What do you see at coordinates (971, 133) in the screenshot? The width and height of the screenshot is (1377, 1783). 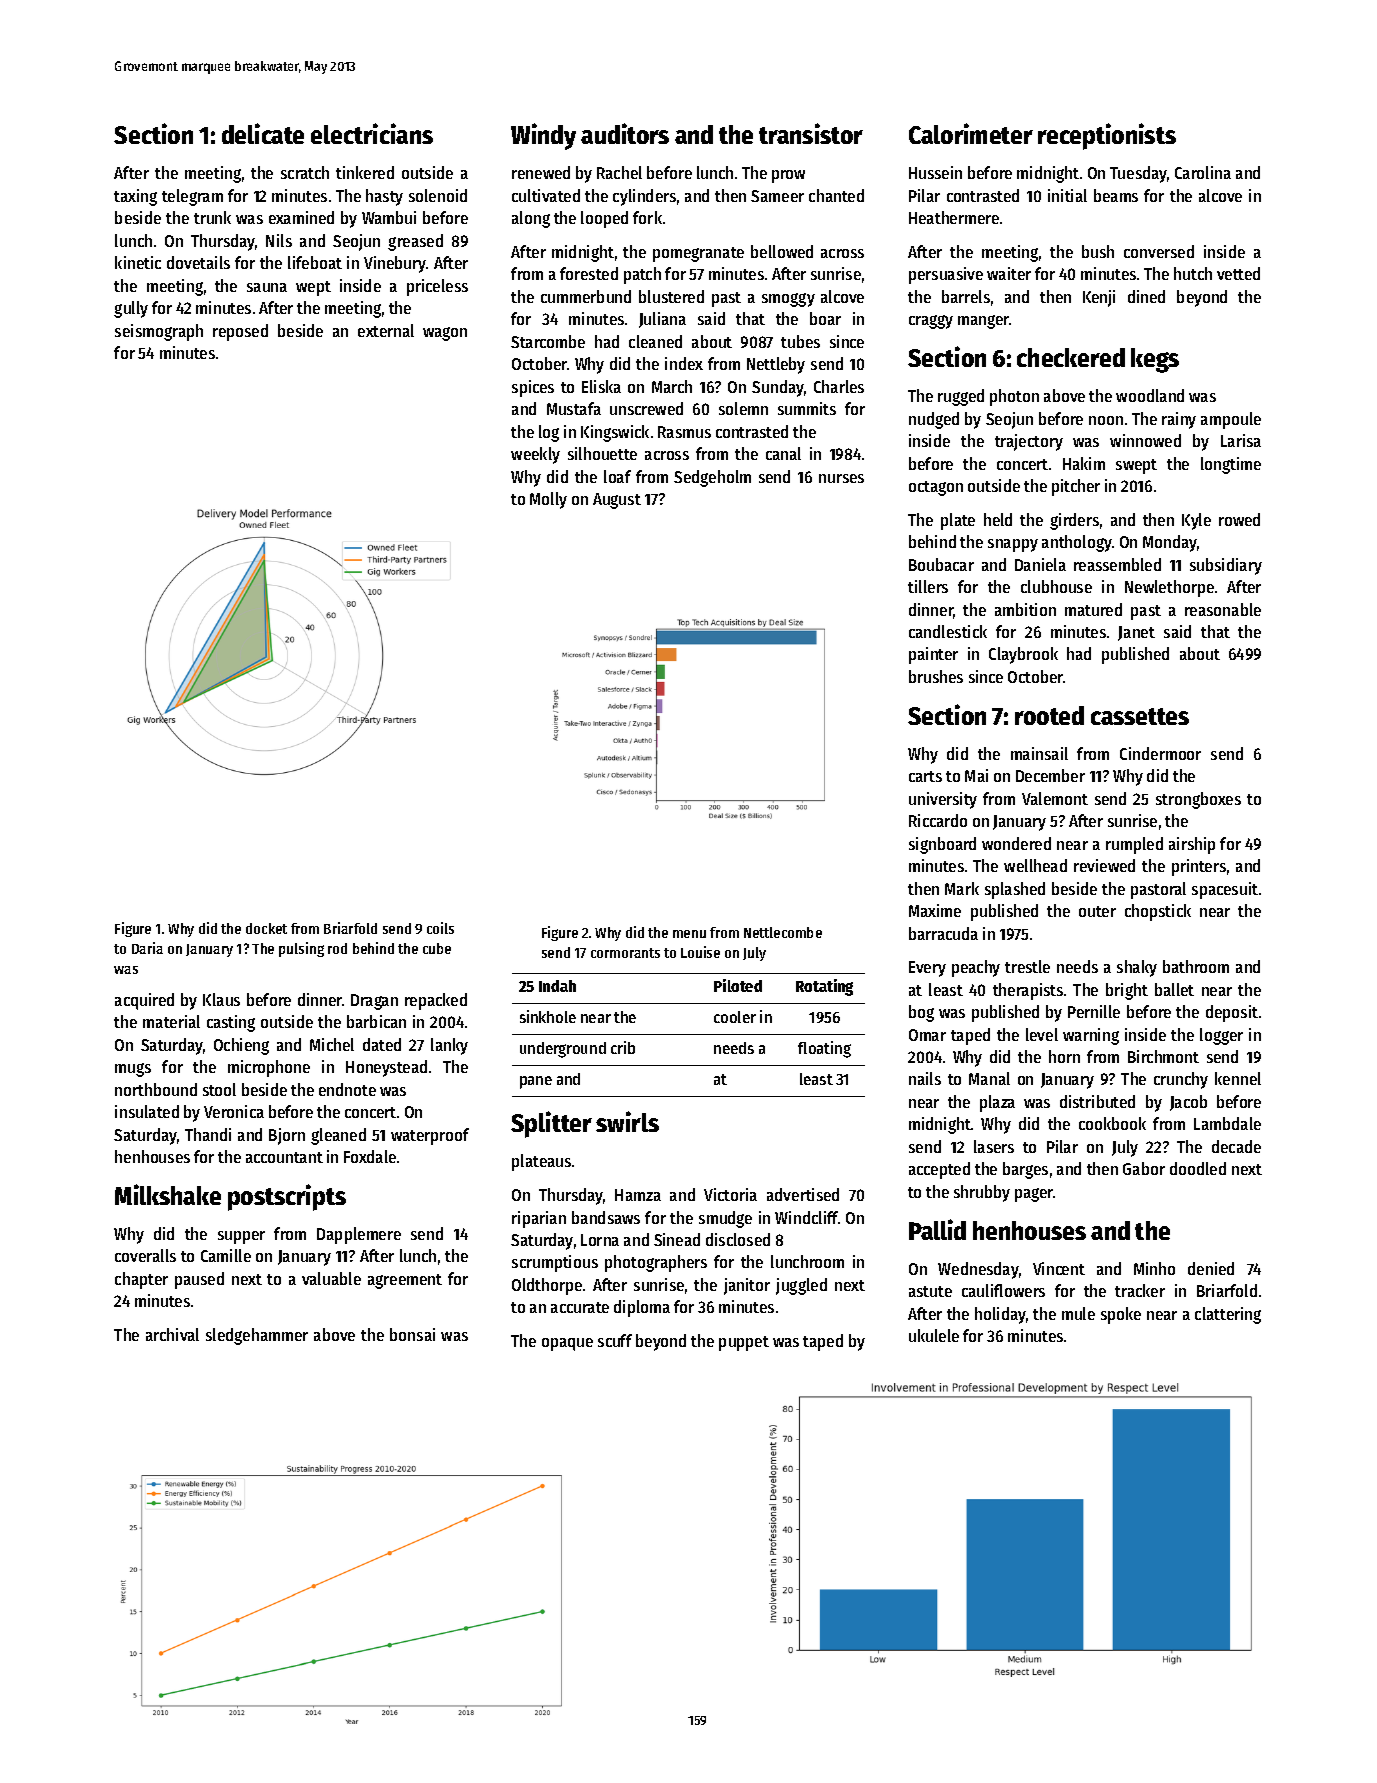 I see `Calorimeter` at bounding box center [971, 133].
